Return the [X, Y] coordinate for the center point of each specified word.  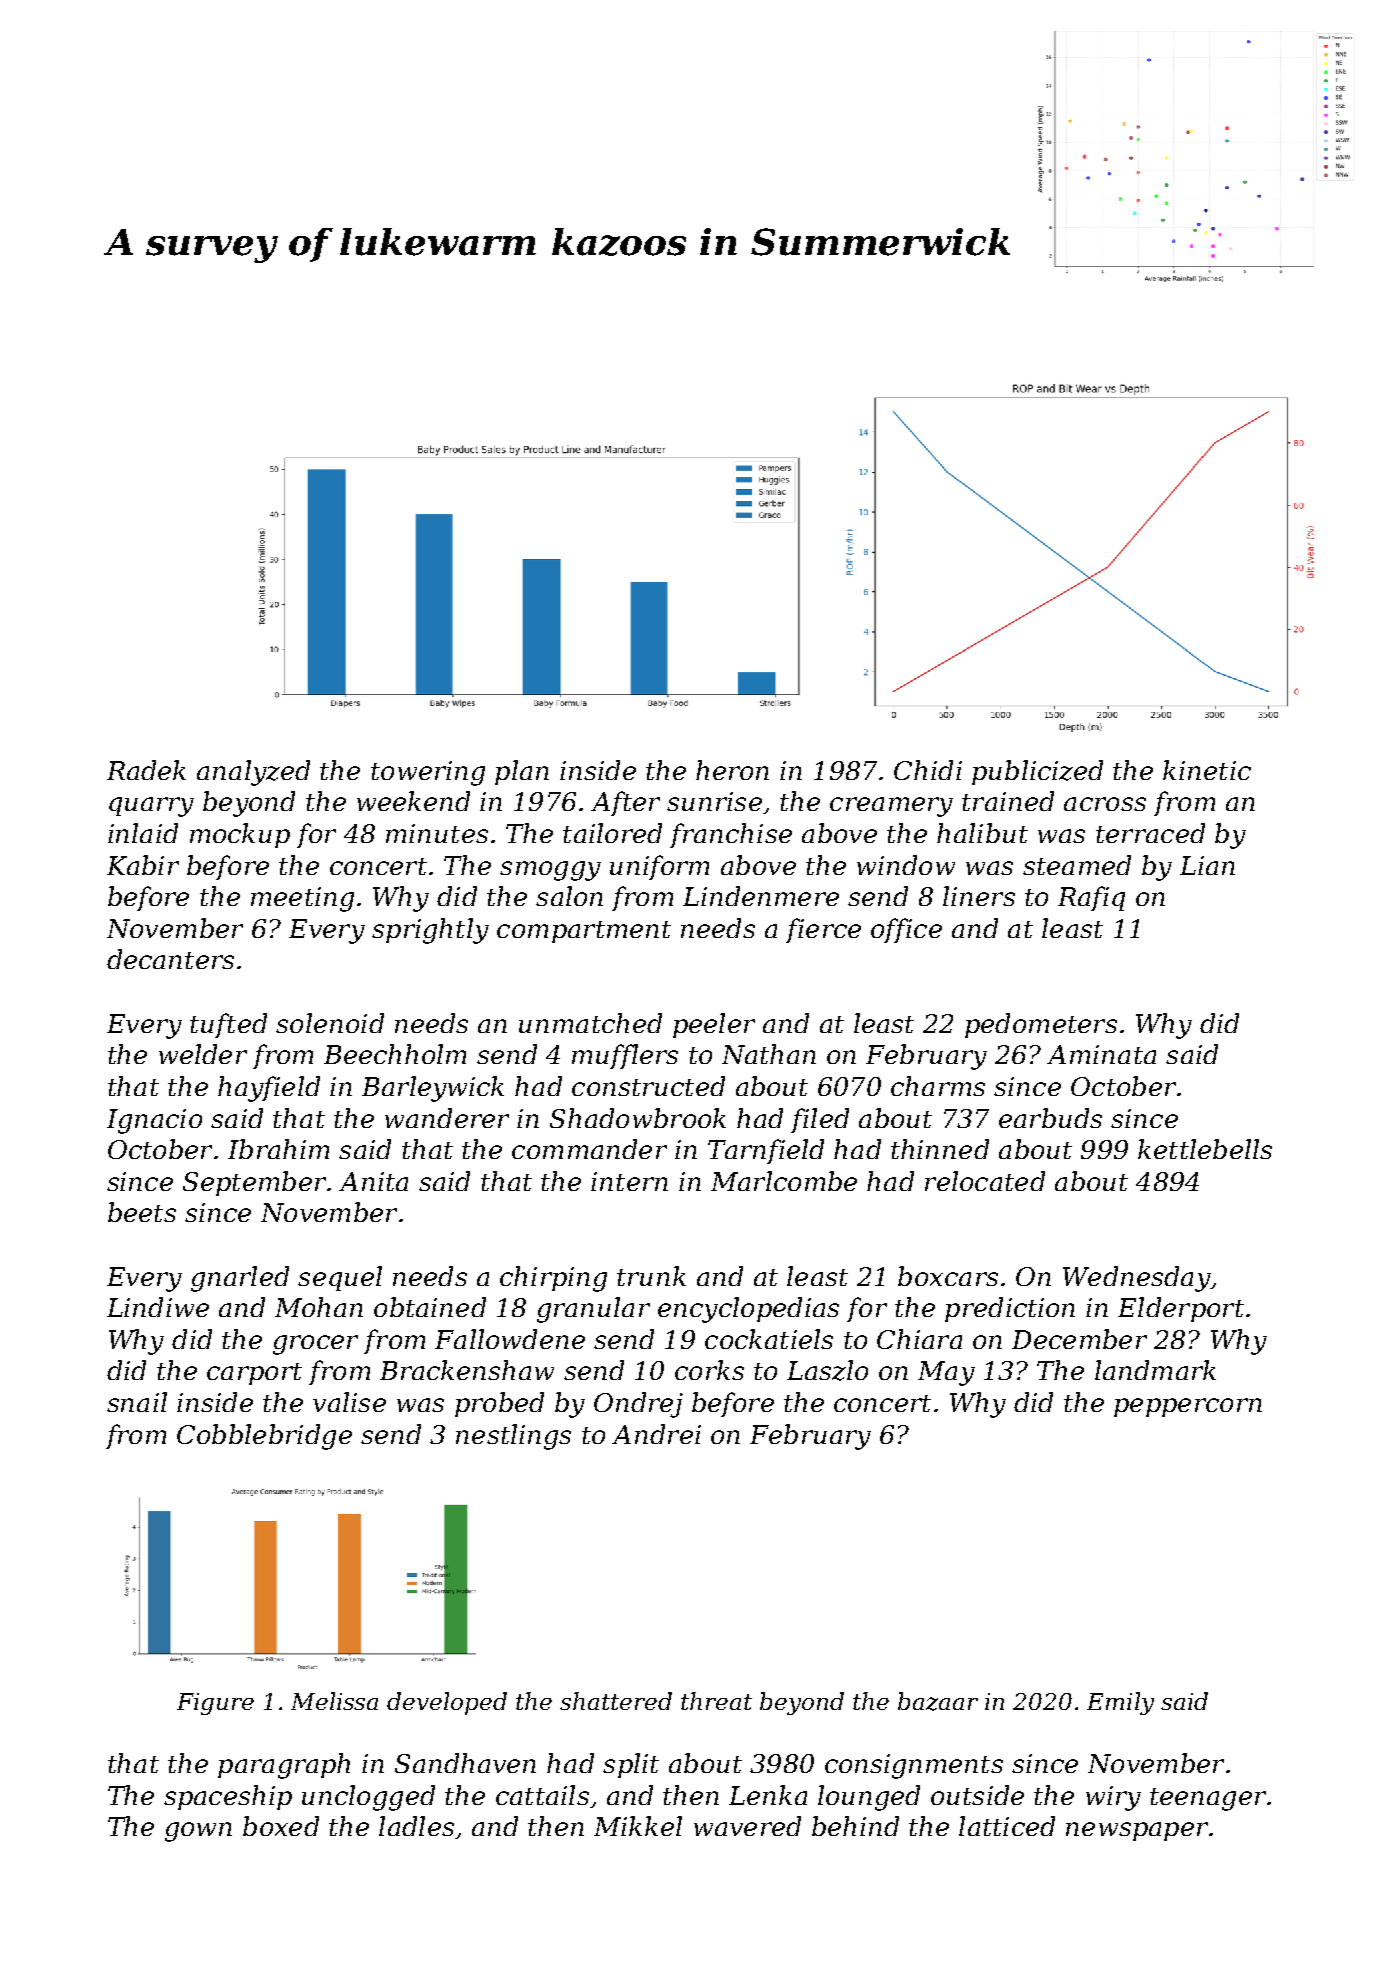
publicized [1037, 772]
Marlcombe [784, 1181]
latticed [1007, 1826]
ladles [416, 1826]
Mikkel [638, 1826]
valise [349, 1402]
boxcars [948, 1276]
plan [522, 772]
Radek [146, 770]
